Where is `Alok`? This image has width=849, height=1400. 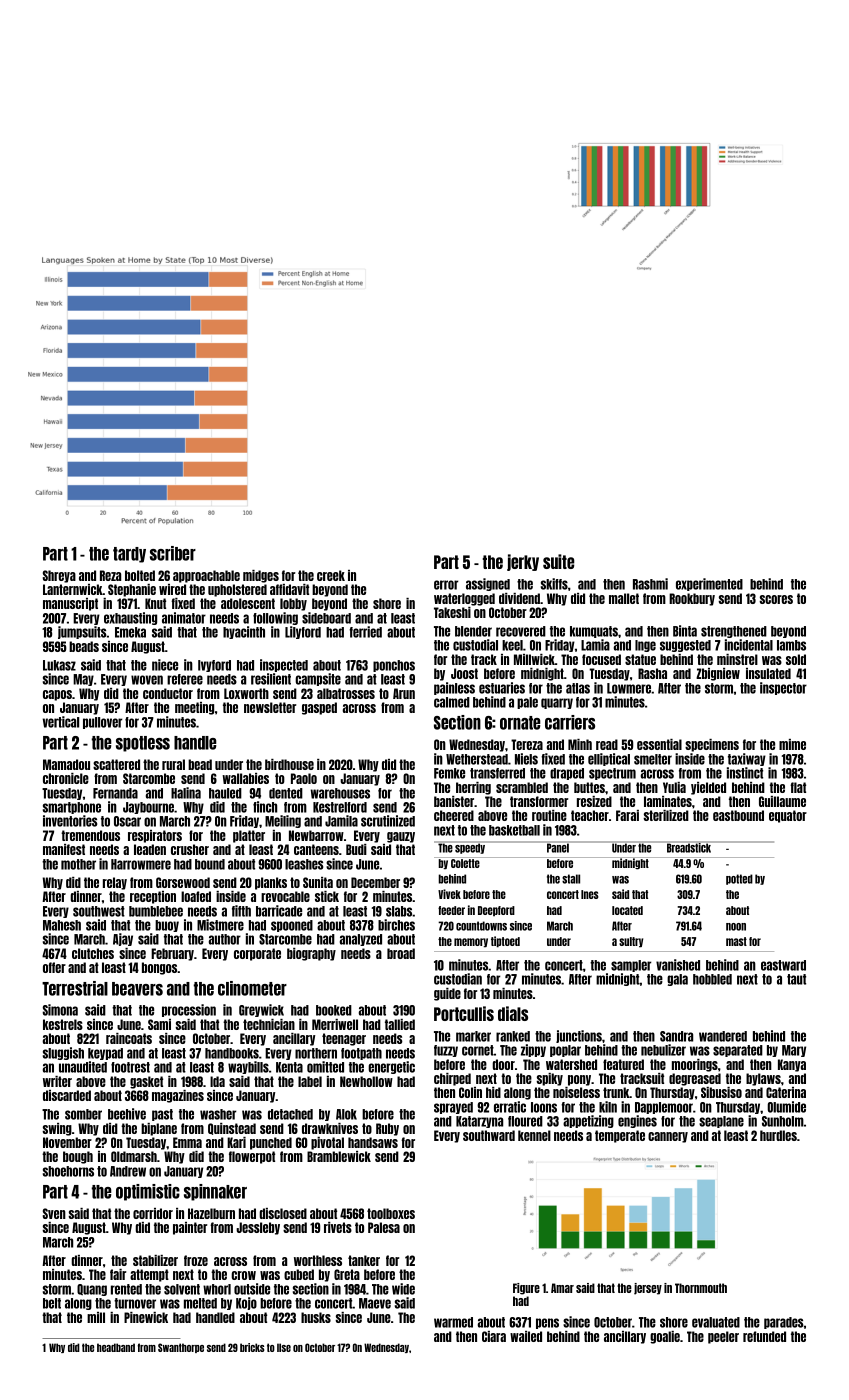
Alok is located at coordinates (346, 1114).
